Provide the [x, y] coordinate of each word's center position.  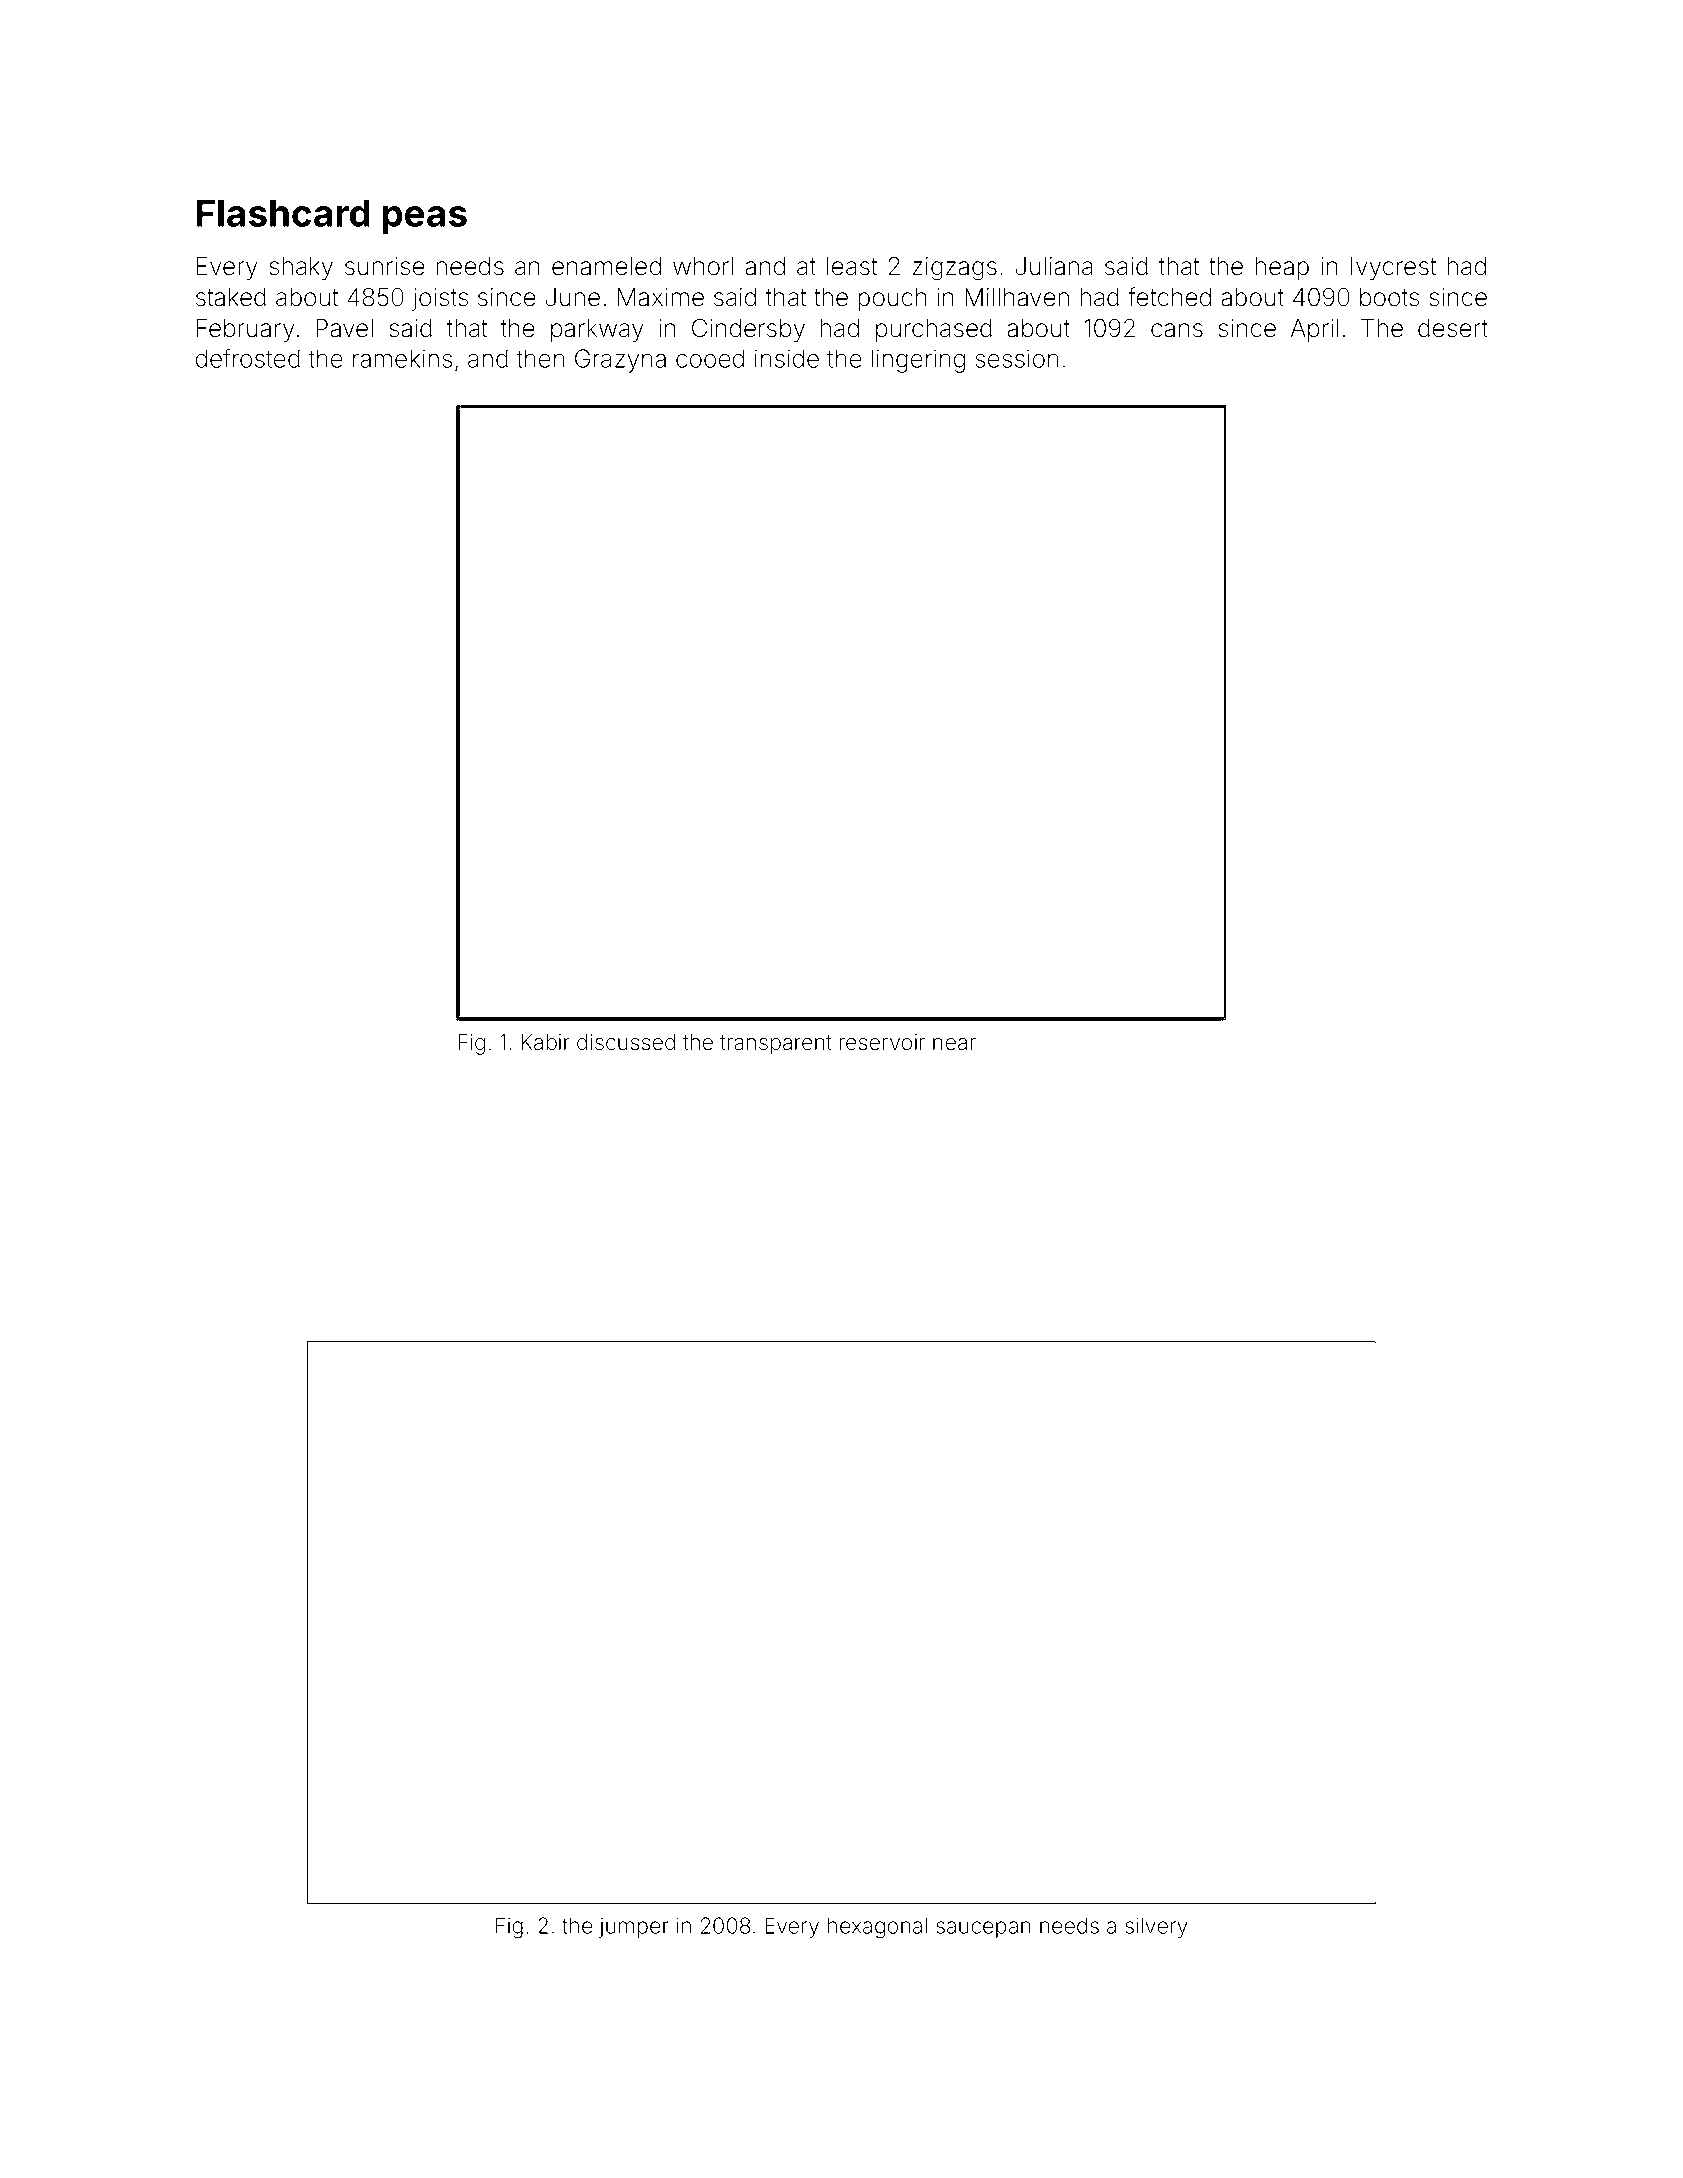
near [954, 1044]
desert [1453, 328]
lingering [918, 361]
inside [787, 358]
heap [1282, 268]
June [572, 297]
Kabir [545, 1042]
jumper [633, 1928]
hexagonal [877, 1928]
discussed [626, 1042]
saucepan [983, 1929]
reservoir [882, 1042]
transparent [776, 1045]
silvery [1156, 1927]
